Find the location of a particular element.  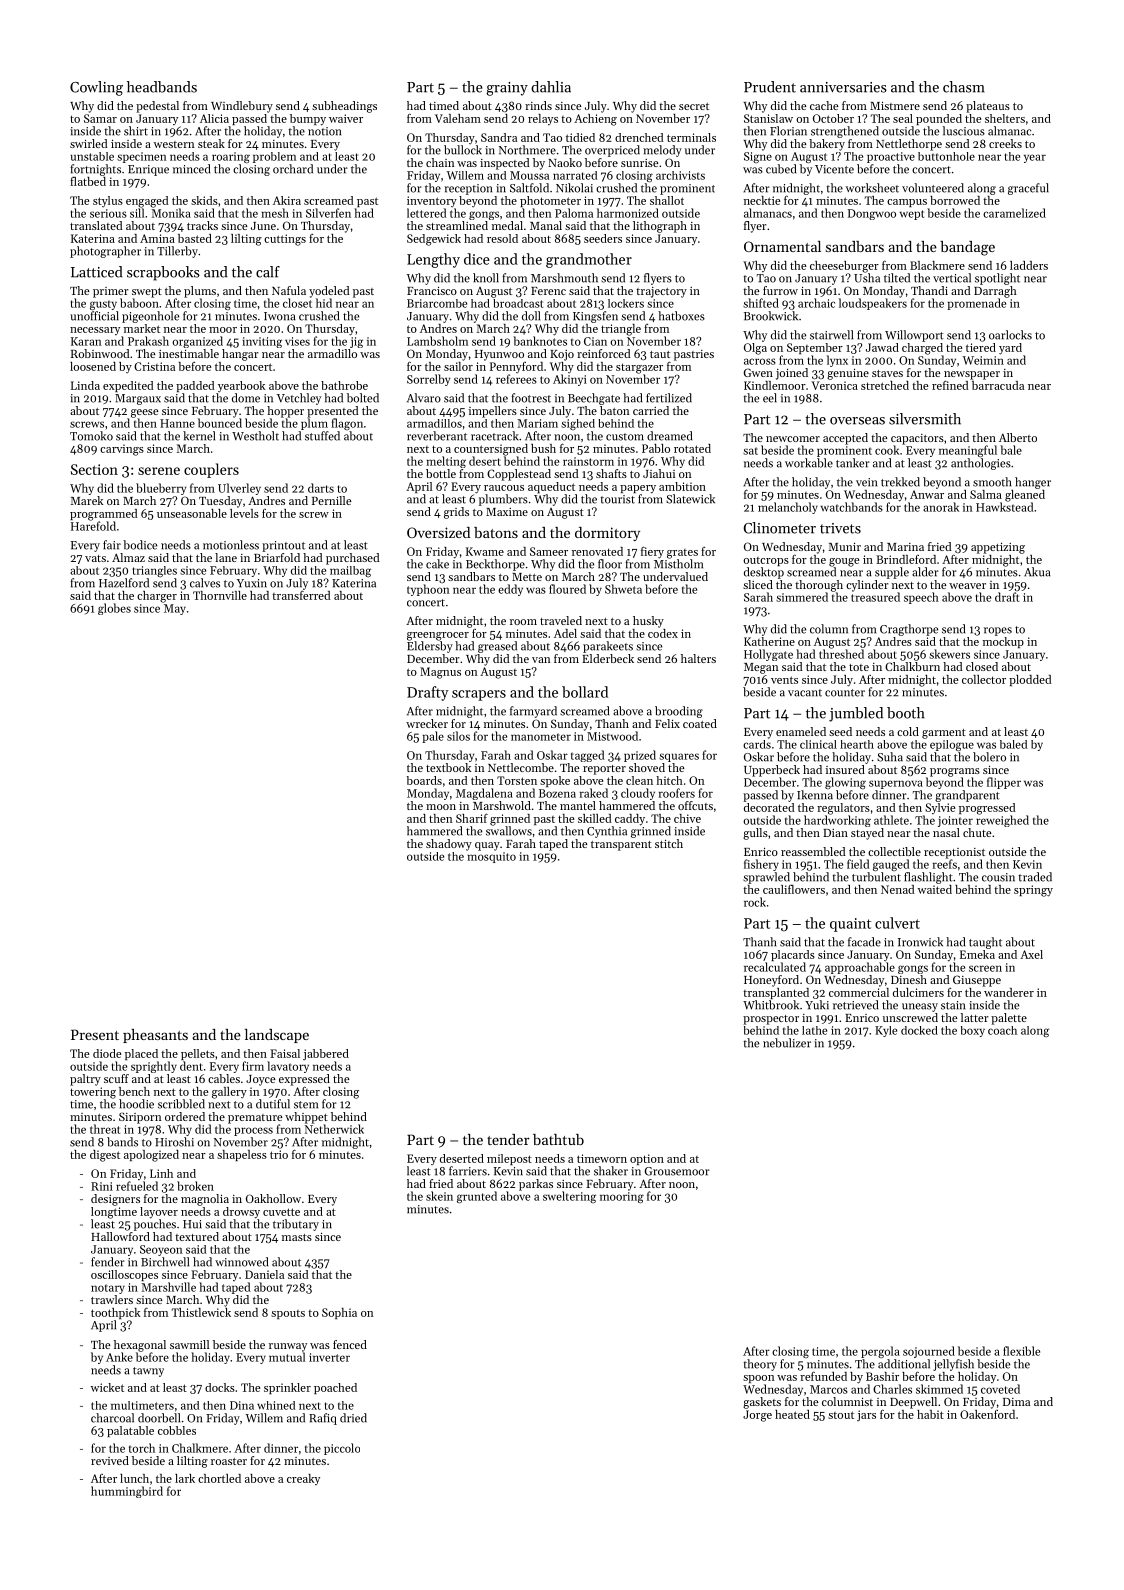

sojourned is located at coordinates (929, 1352).
